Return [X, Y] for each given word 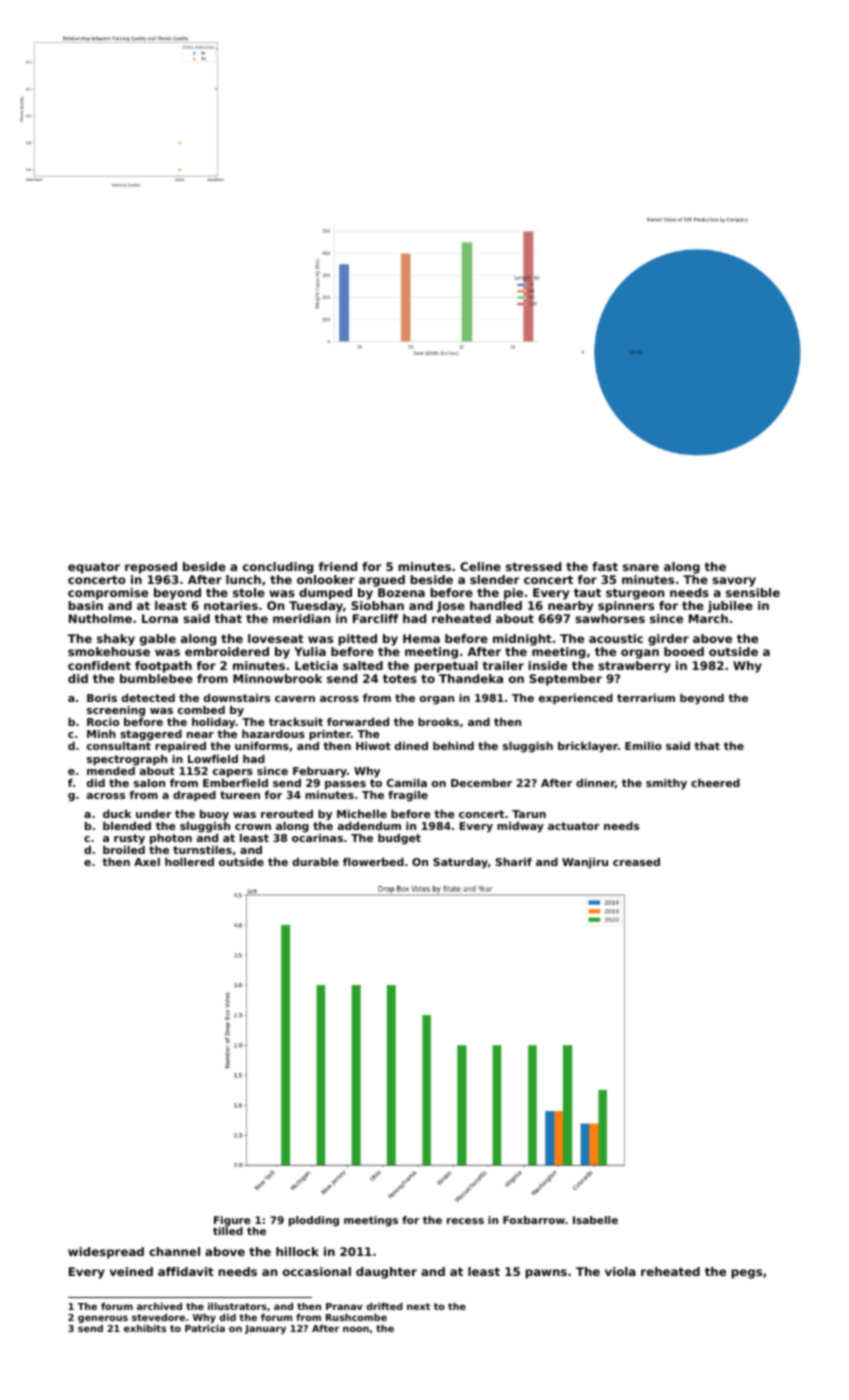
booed [684, 651]
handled [496, 605]
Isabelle [595, 1220]
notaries [231, 605]
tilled [228, 1231]
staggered [151, 735]
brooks [438, 721]
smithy [666, 784]
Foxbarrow [534, 1220]
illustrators [237, 1306]
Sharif [514, 861]
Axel [147, 861]
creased [636, 861]
